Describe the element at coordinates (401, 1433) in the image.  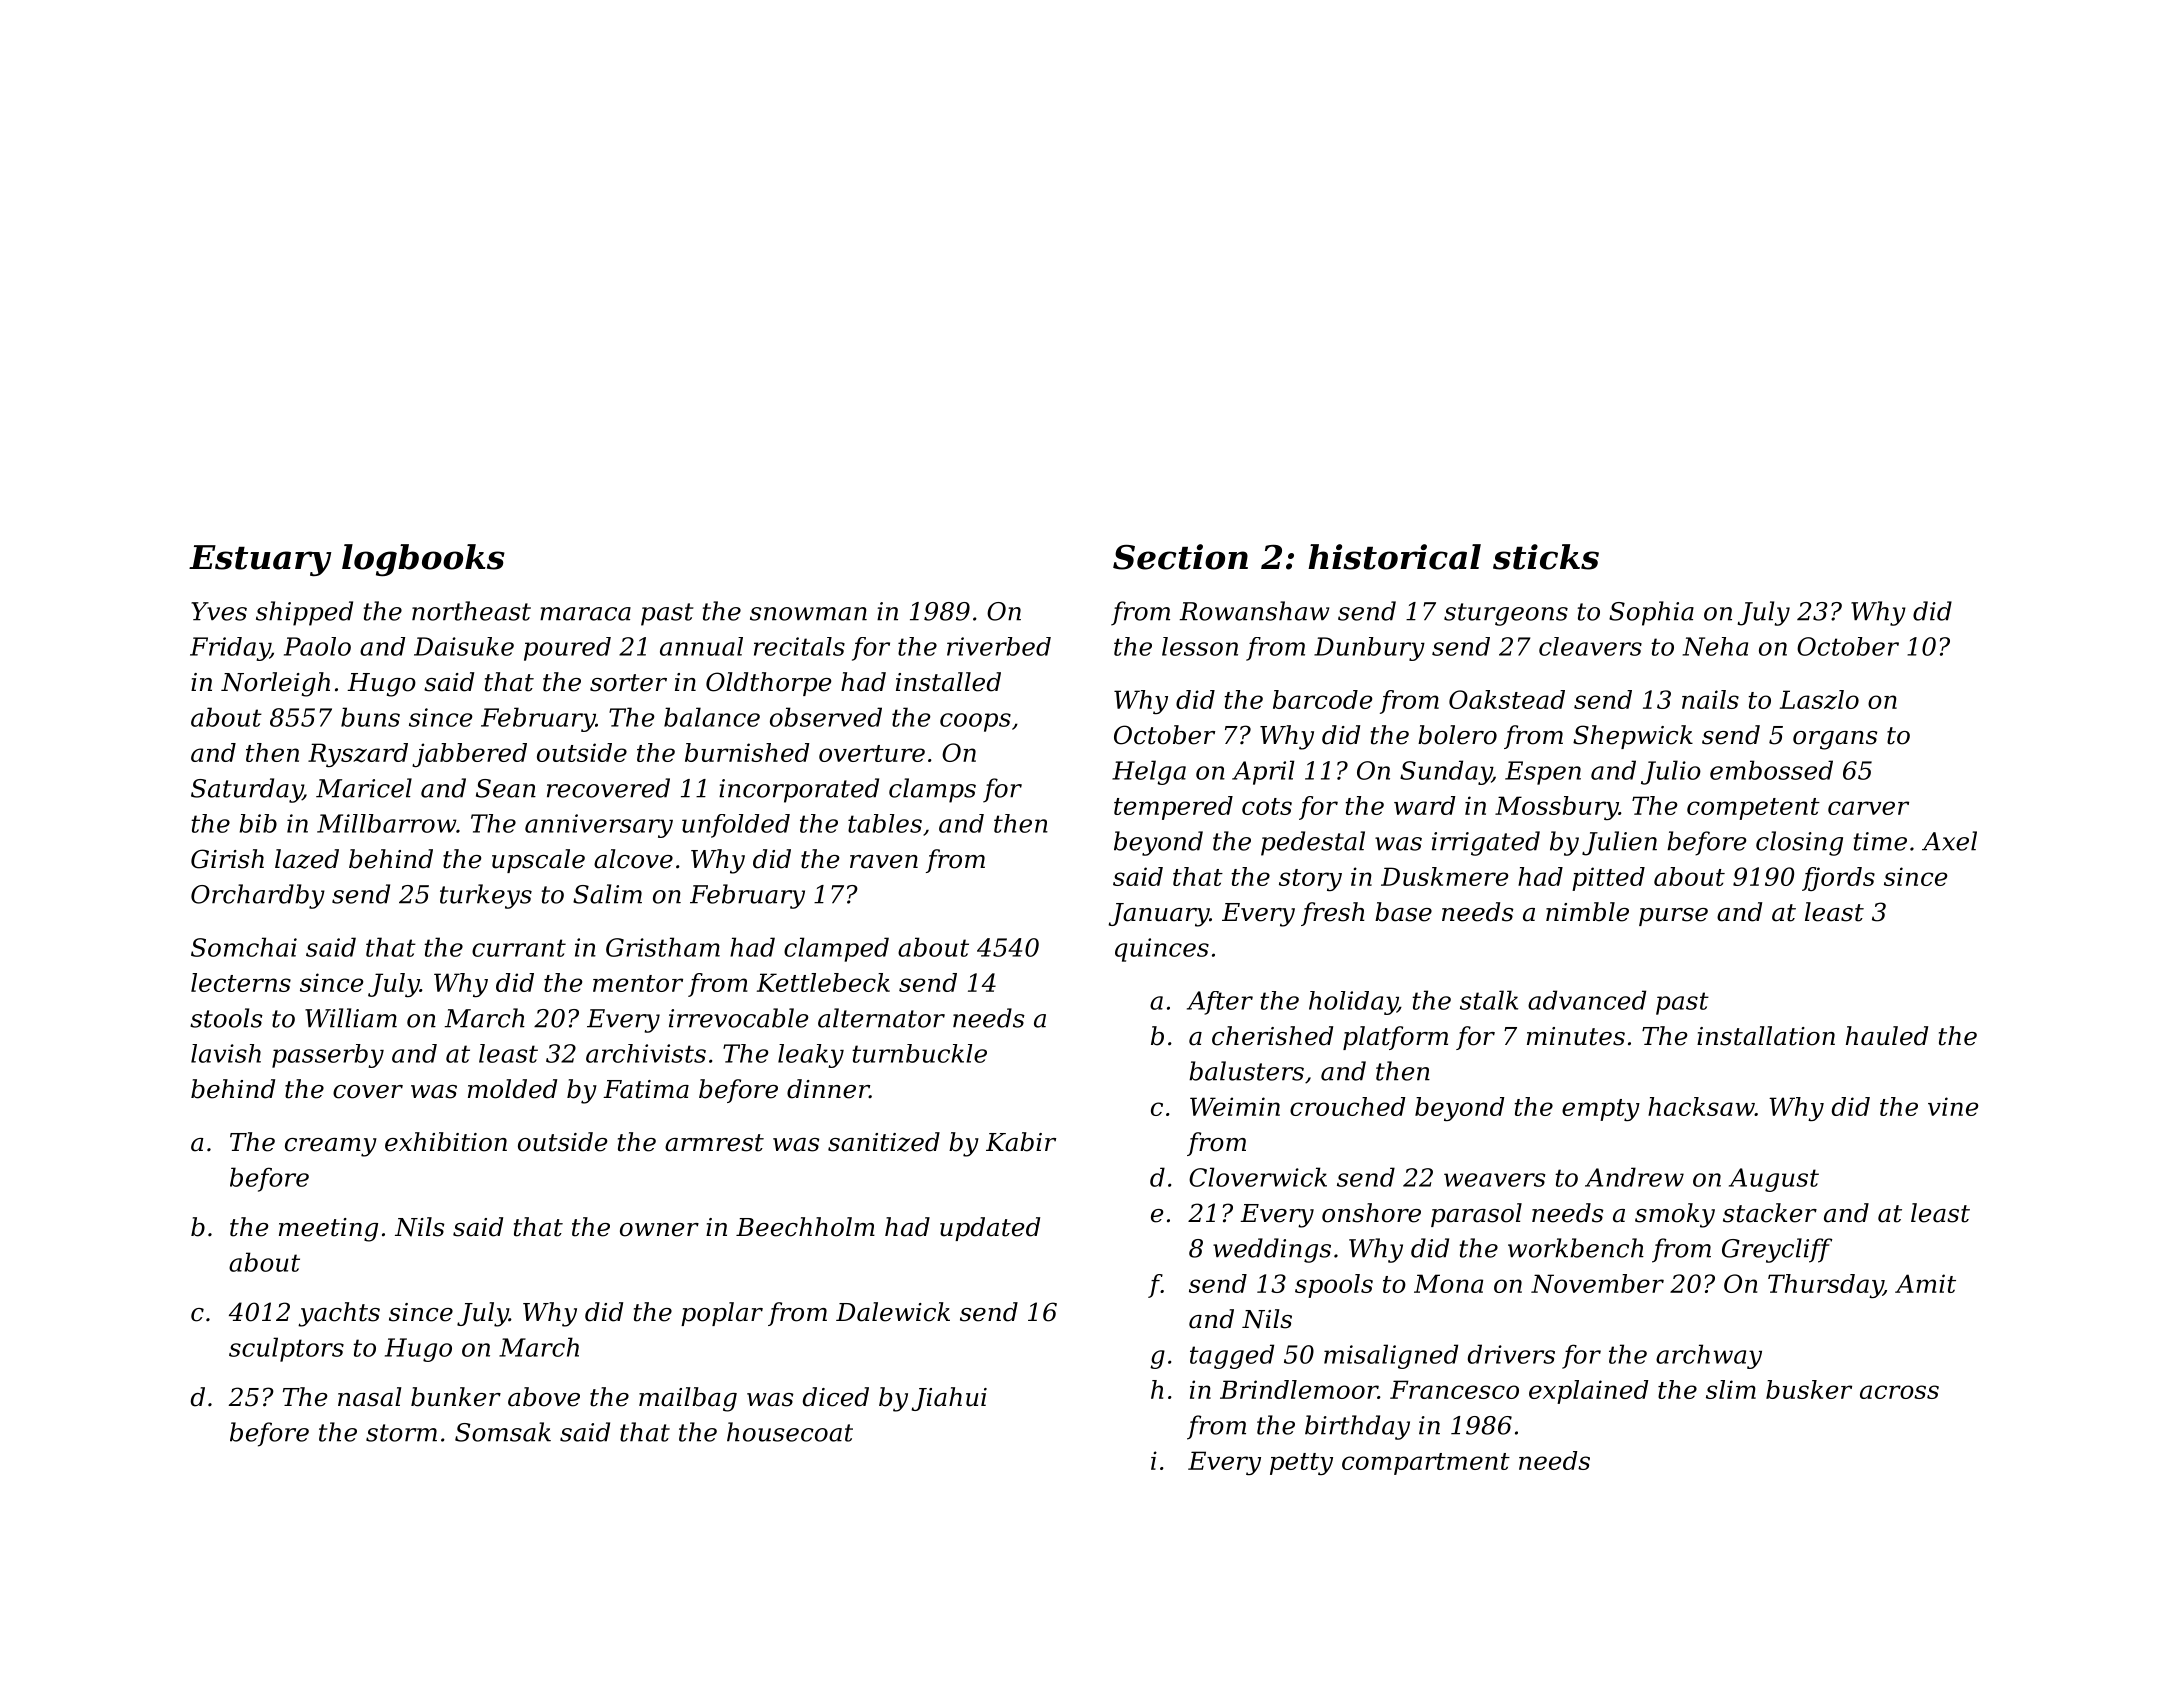
I see `storm` at that location.
